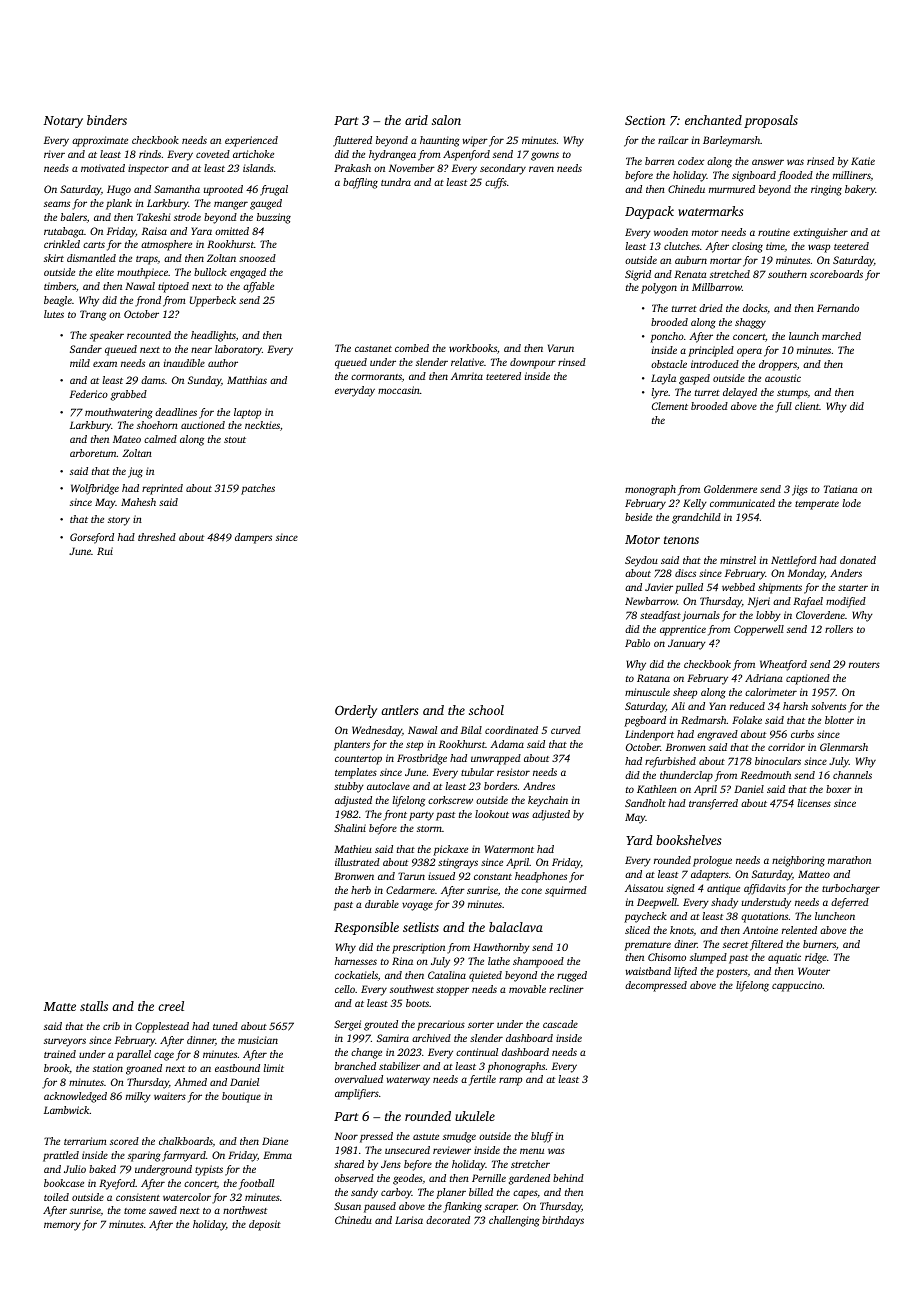 Image resolution: width=924 pixels, height=1308 pixels. Describe the element at coordinates (80, 363) in the image. I see `mild` at that location.
